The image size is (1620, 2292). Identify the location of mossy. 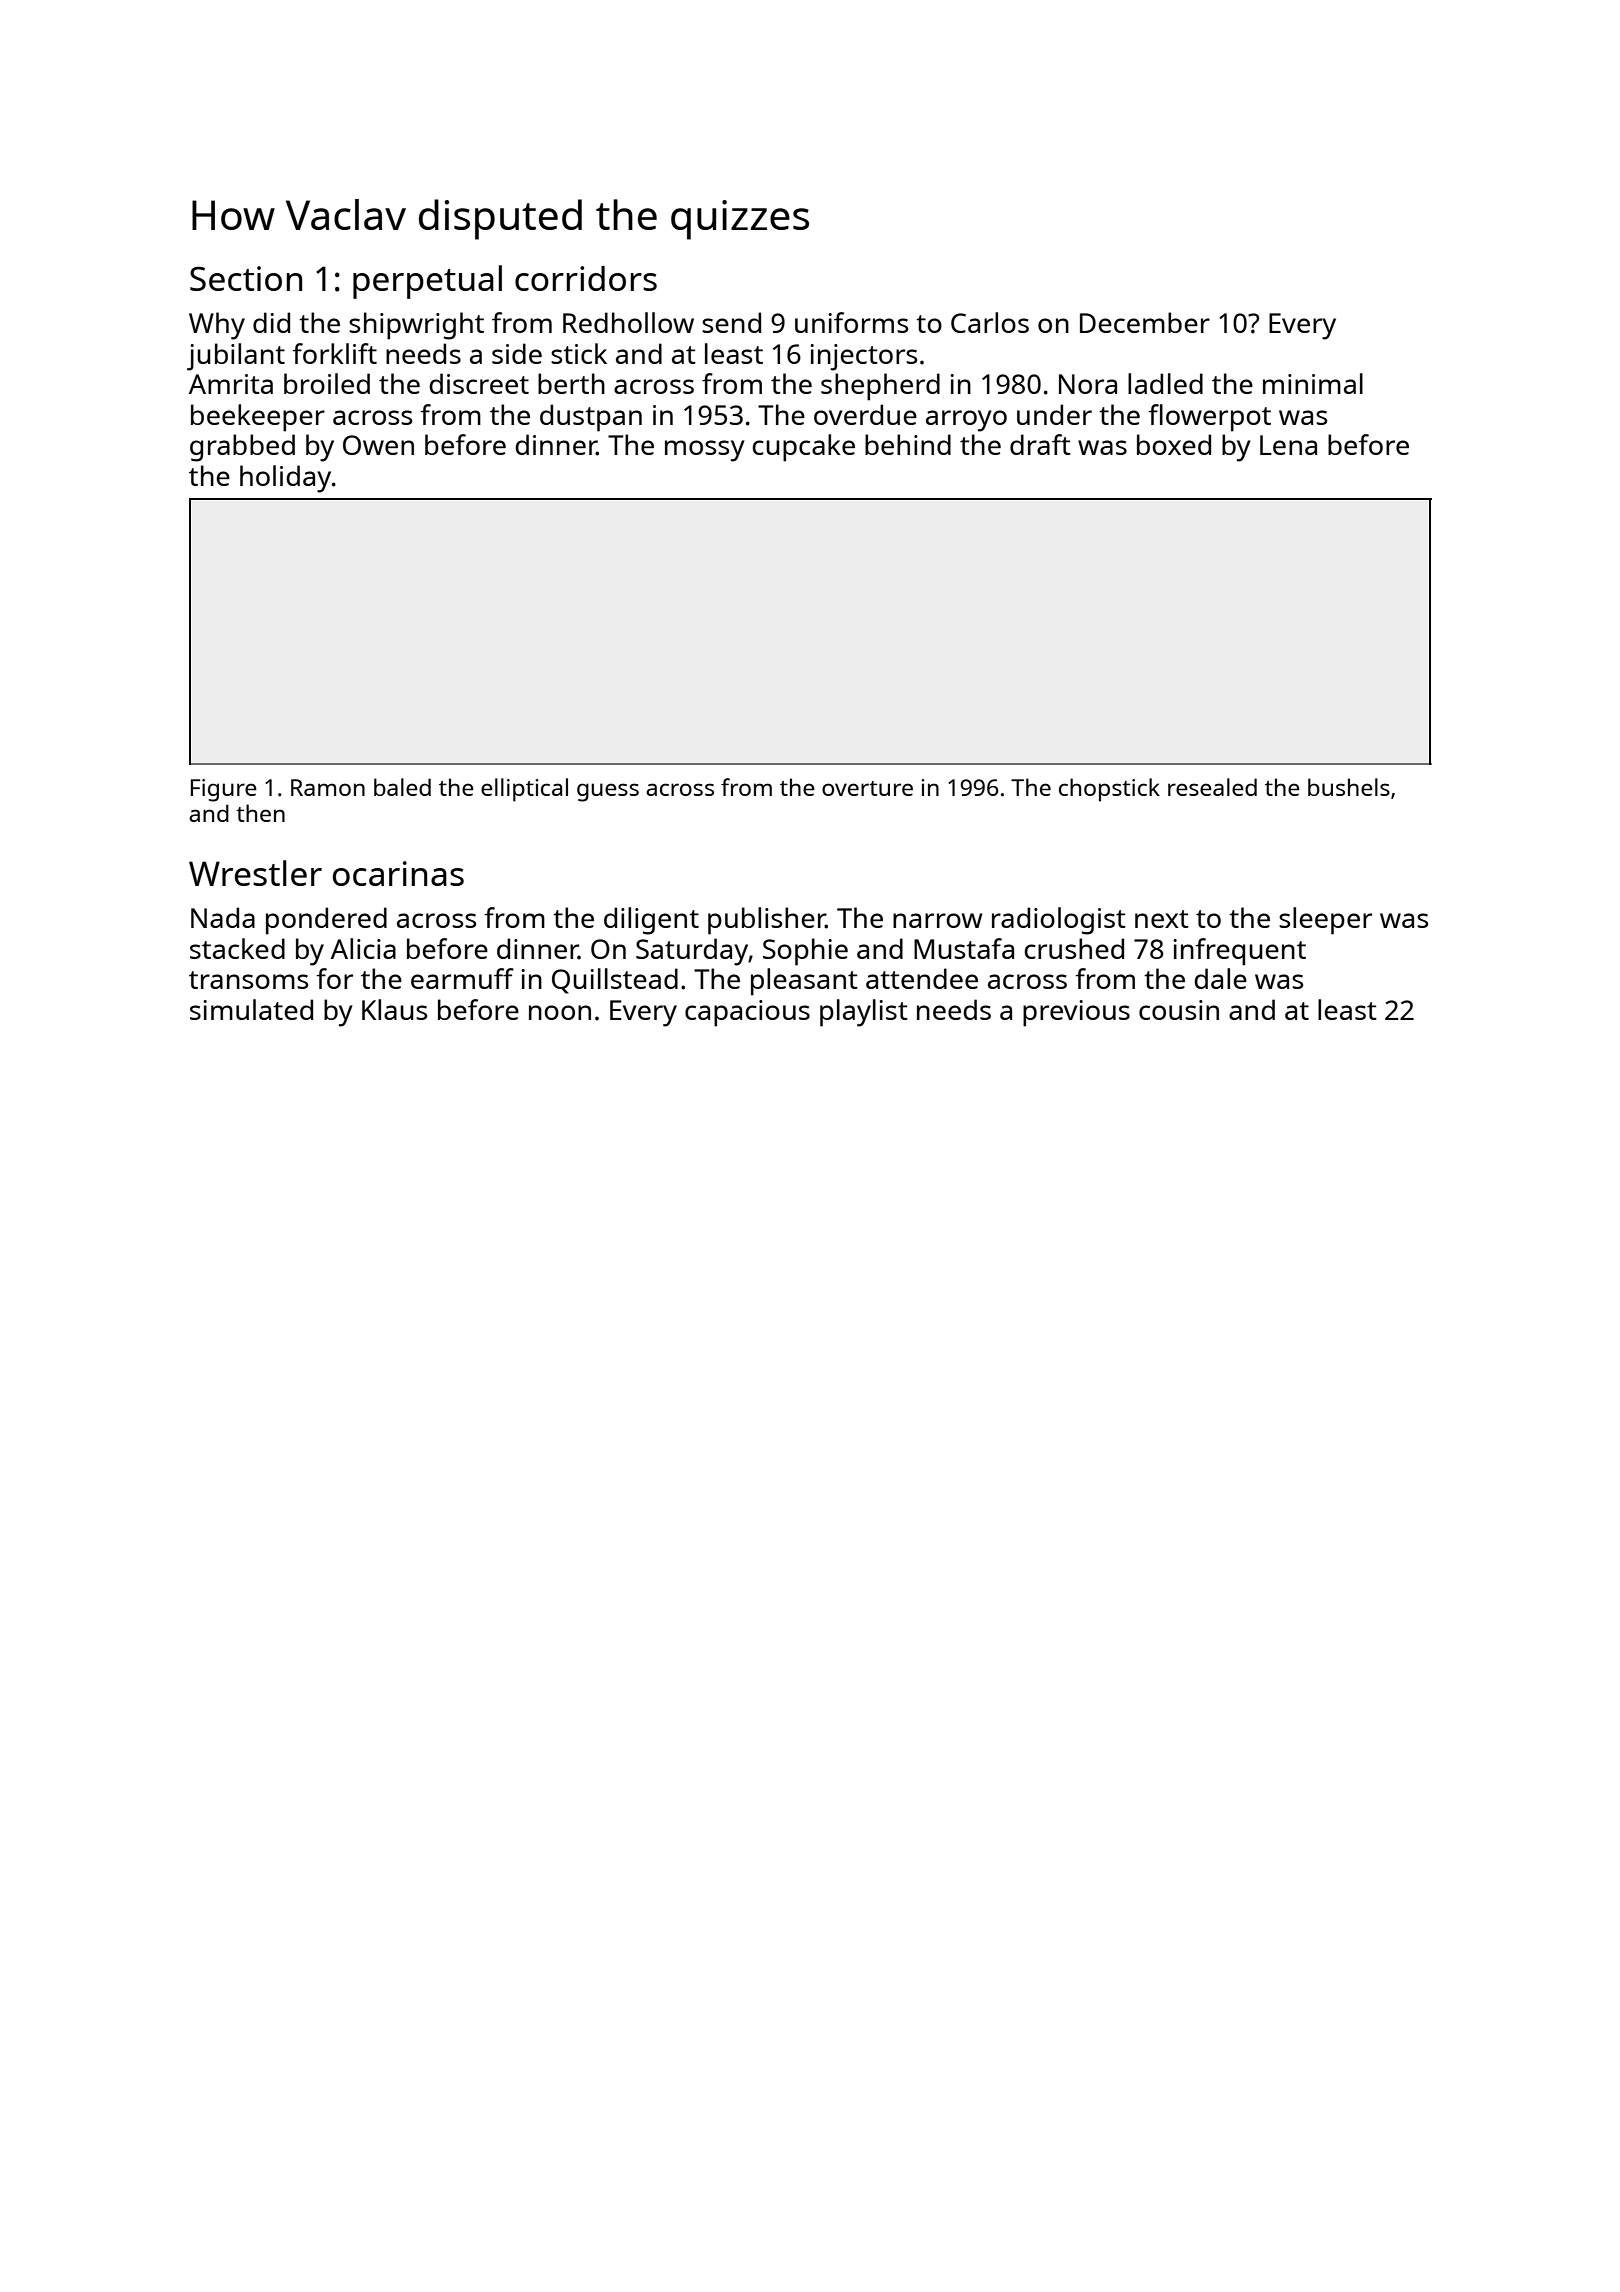
(705, 451).
